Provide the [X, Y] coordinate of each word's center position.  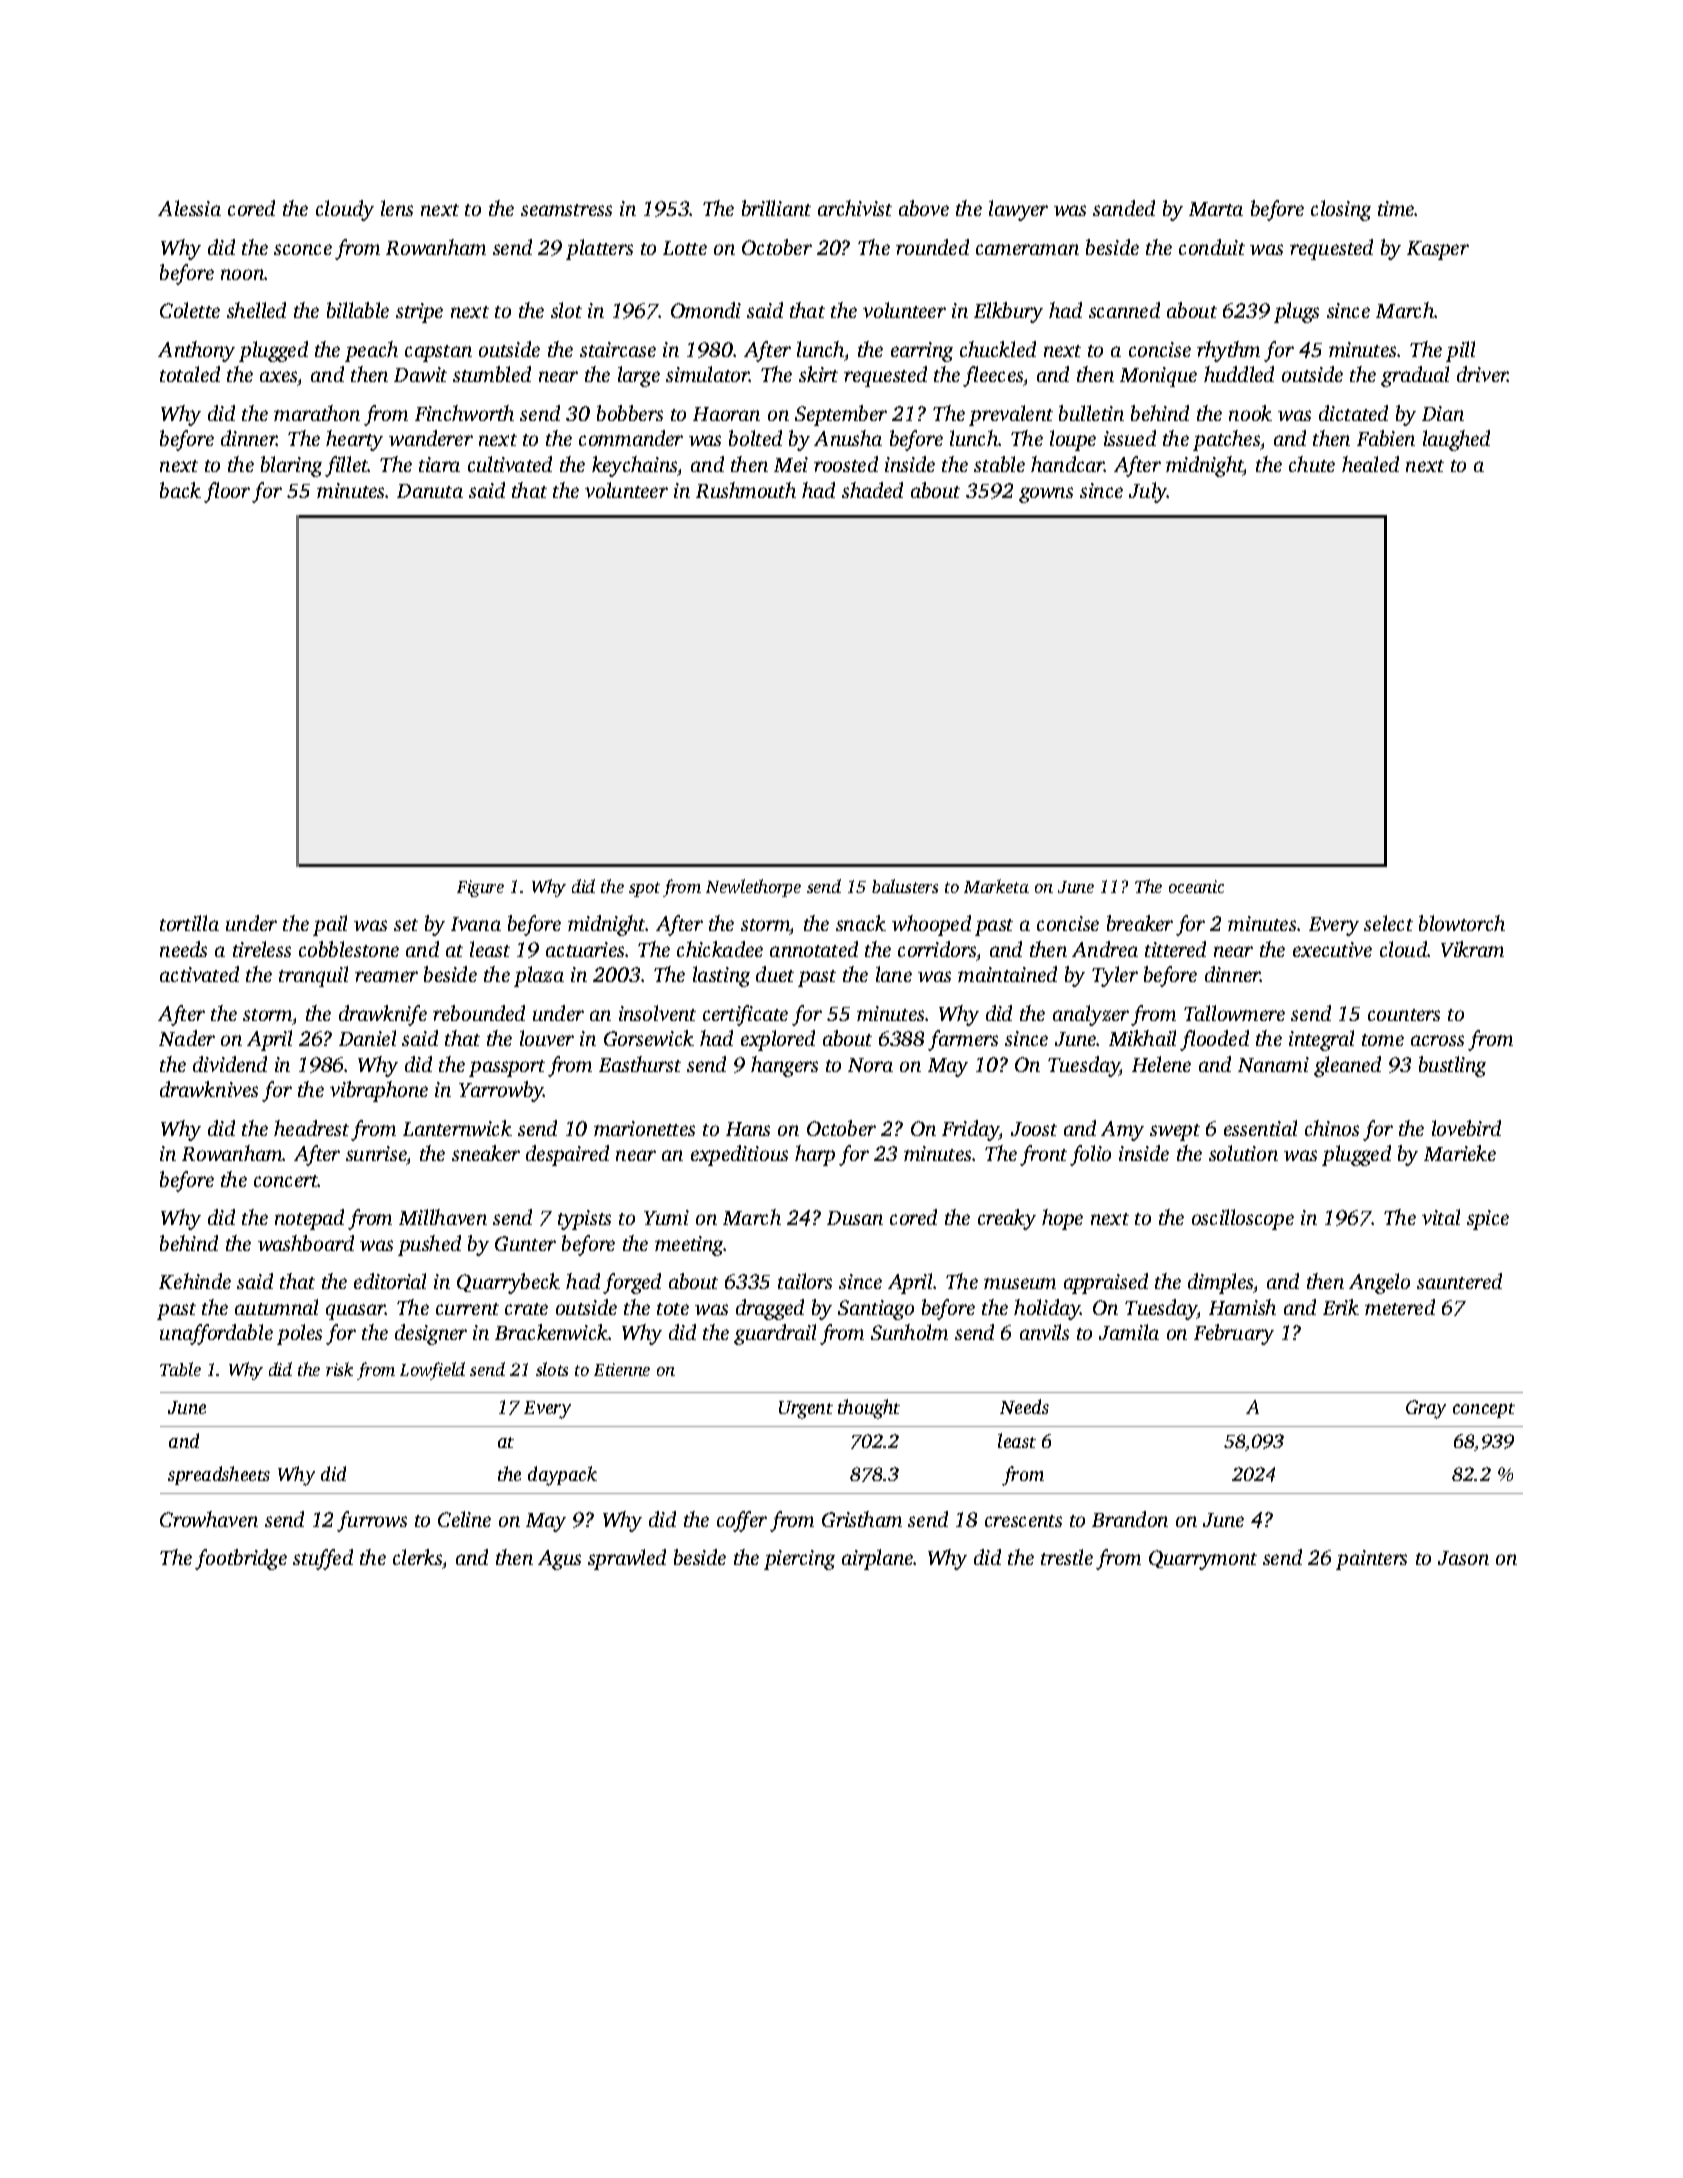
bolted [755, 438]
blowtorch [1462, 923]
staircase [618, 349]
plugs [1296, 312]
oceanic [1196, 886]
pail [330, 925]
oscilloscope [1243, 1219]
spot [644, 889]
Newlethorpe [753, 888]
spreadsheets [219, 1475]
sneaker [486, 1153]
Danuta [430, 491]
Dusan [855, 1218]
